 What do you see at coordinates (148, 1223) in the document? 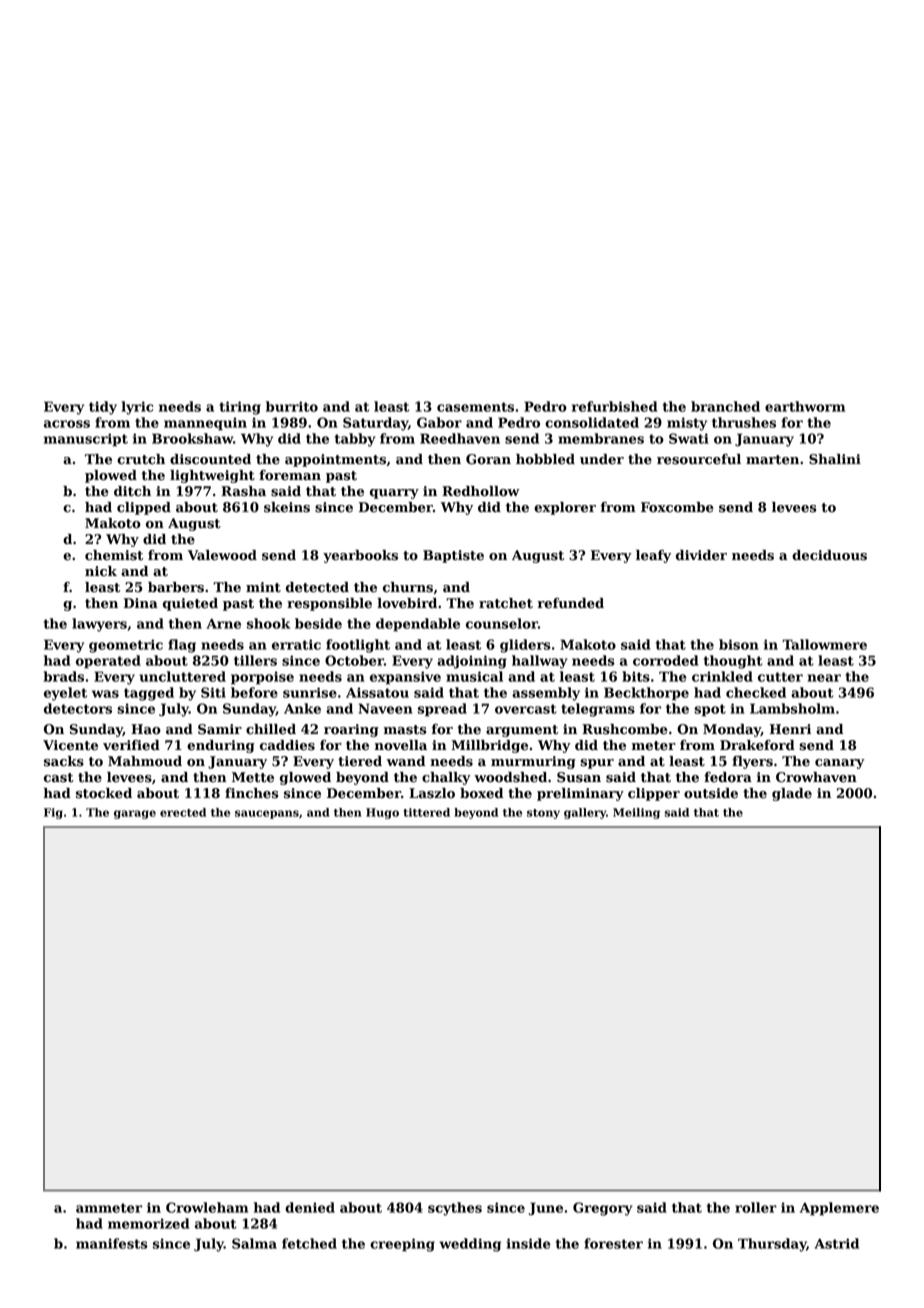
I see `memorized` at bounding box center [148, 1223].
